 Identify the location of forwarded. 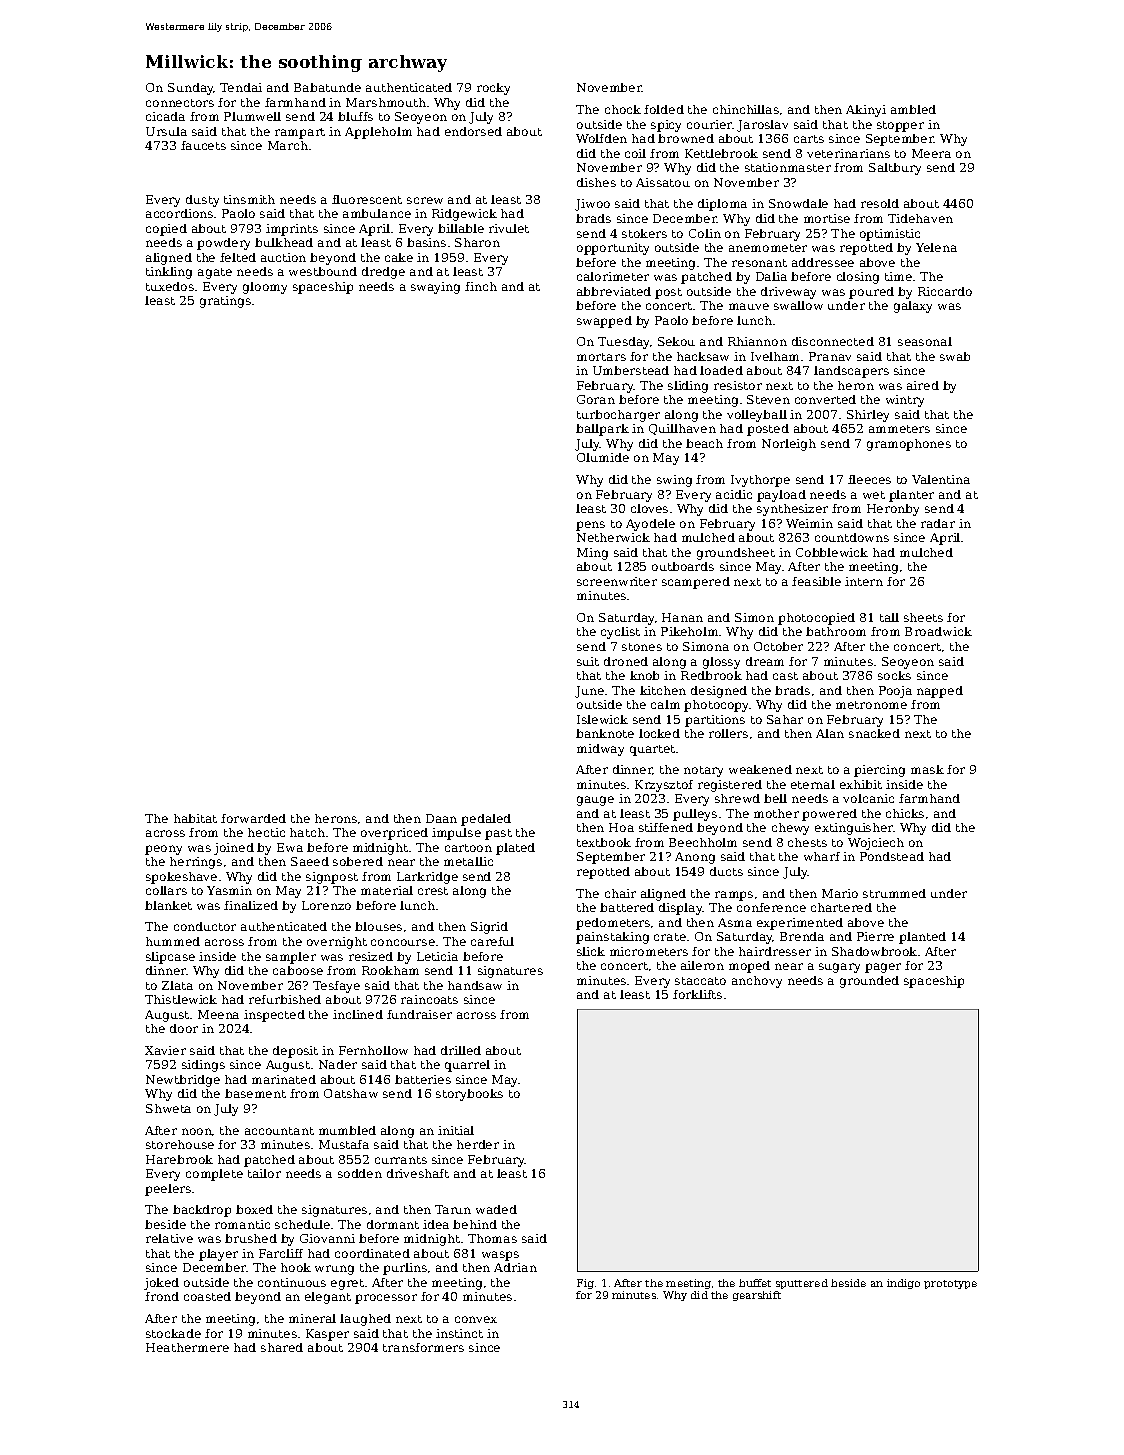
(253, 818).
